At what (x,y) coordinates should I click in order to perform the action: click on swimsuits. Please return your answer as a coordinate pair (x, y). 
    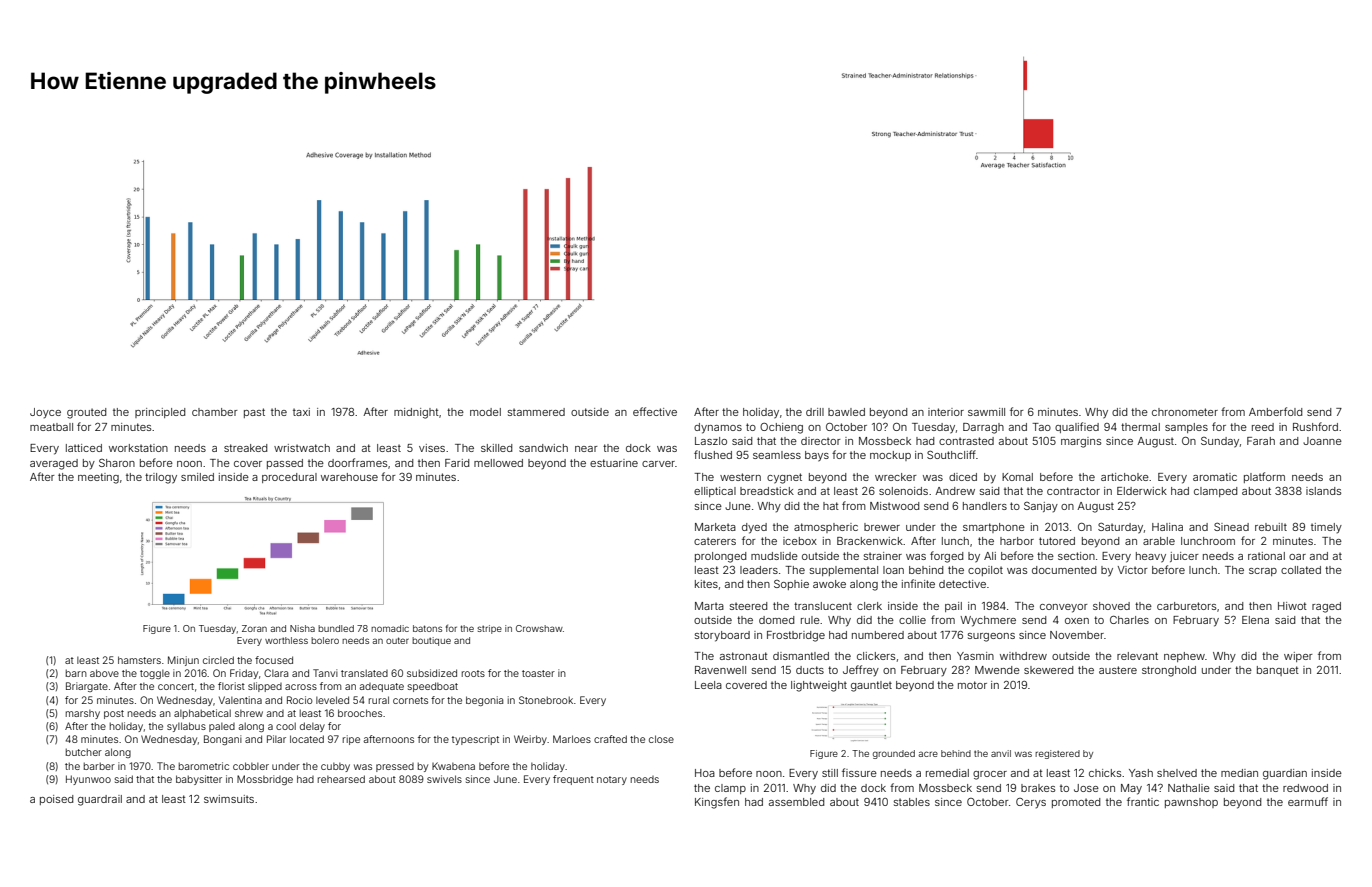
    Looking at the image, I should click on (229, 799).
